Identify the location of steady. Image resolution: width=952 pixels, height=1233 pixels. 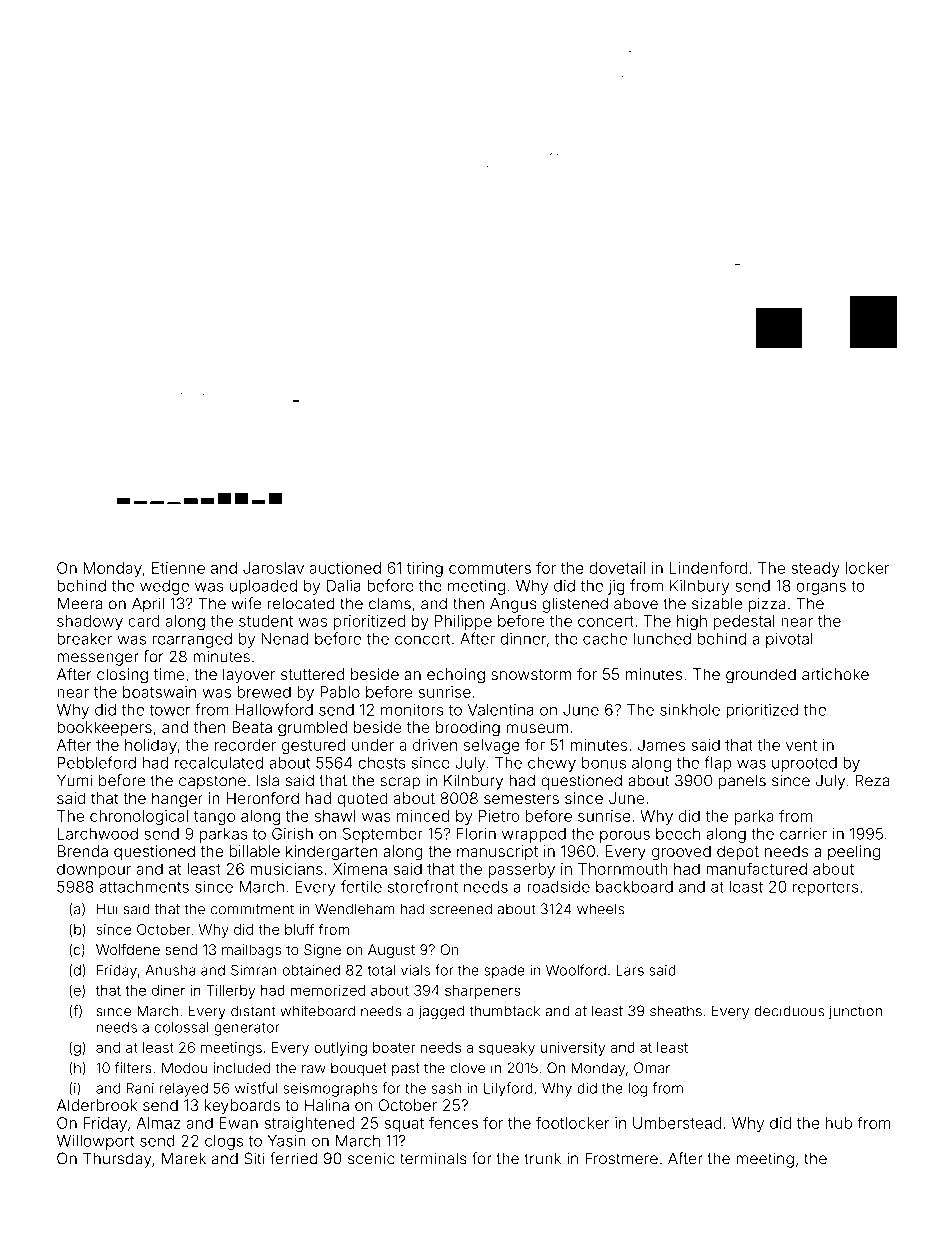
(815, 569).
